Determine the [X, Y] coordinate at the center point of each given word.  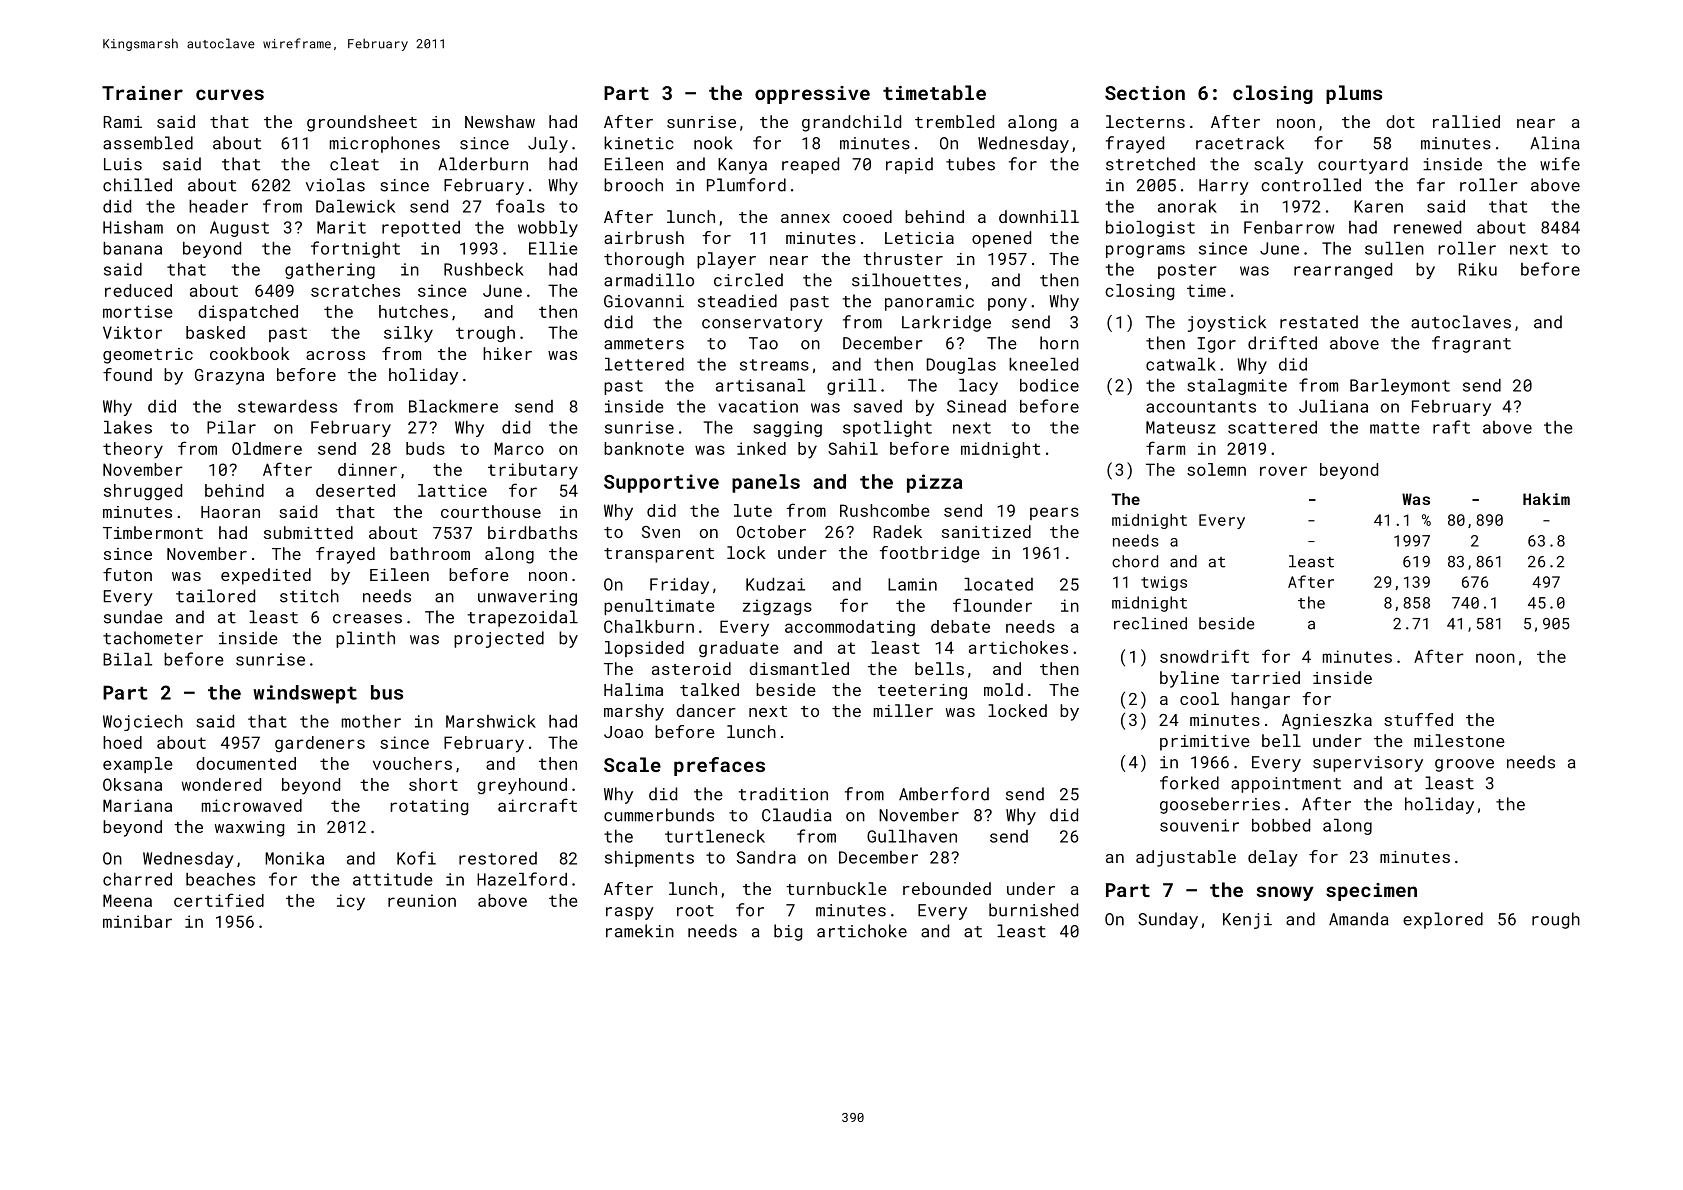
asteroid [691, 668]
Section [1145, 93]
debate [960, 626]
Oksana [132, 784]
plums [1354, 94]
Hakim [1546, 499]
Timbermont [153, 532]
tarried [1265, 677]
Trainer [142, 93]
